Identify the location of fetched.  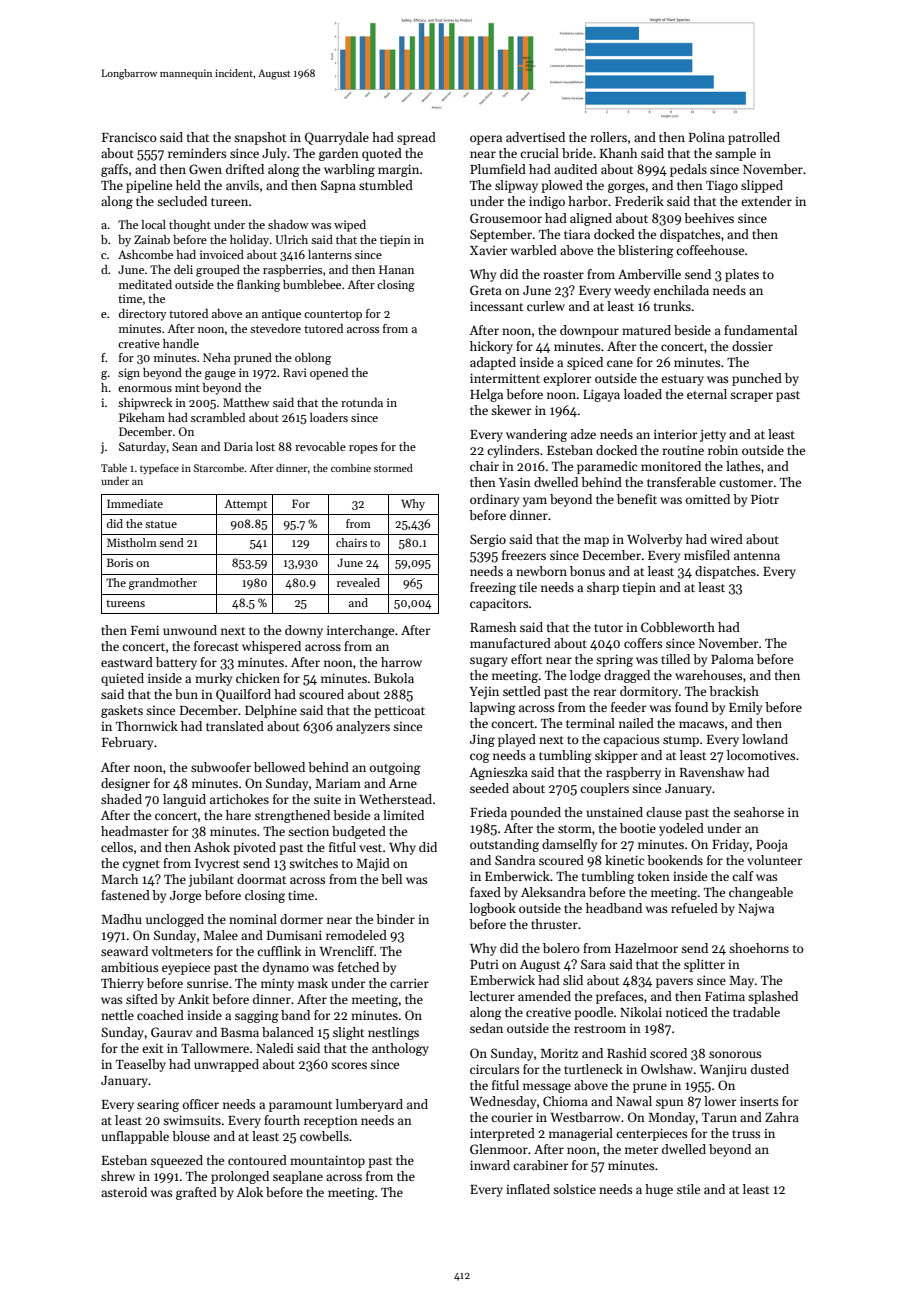
(358, 967).
